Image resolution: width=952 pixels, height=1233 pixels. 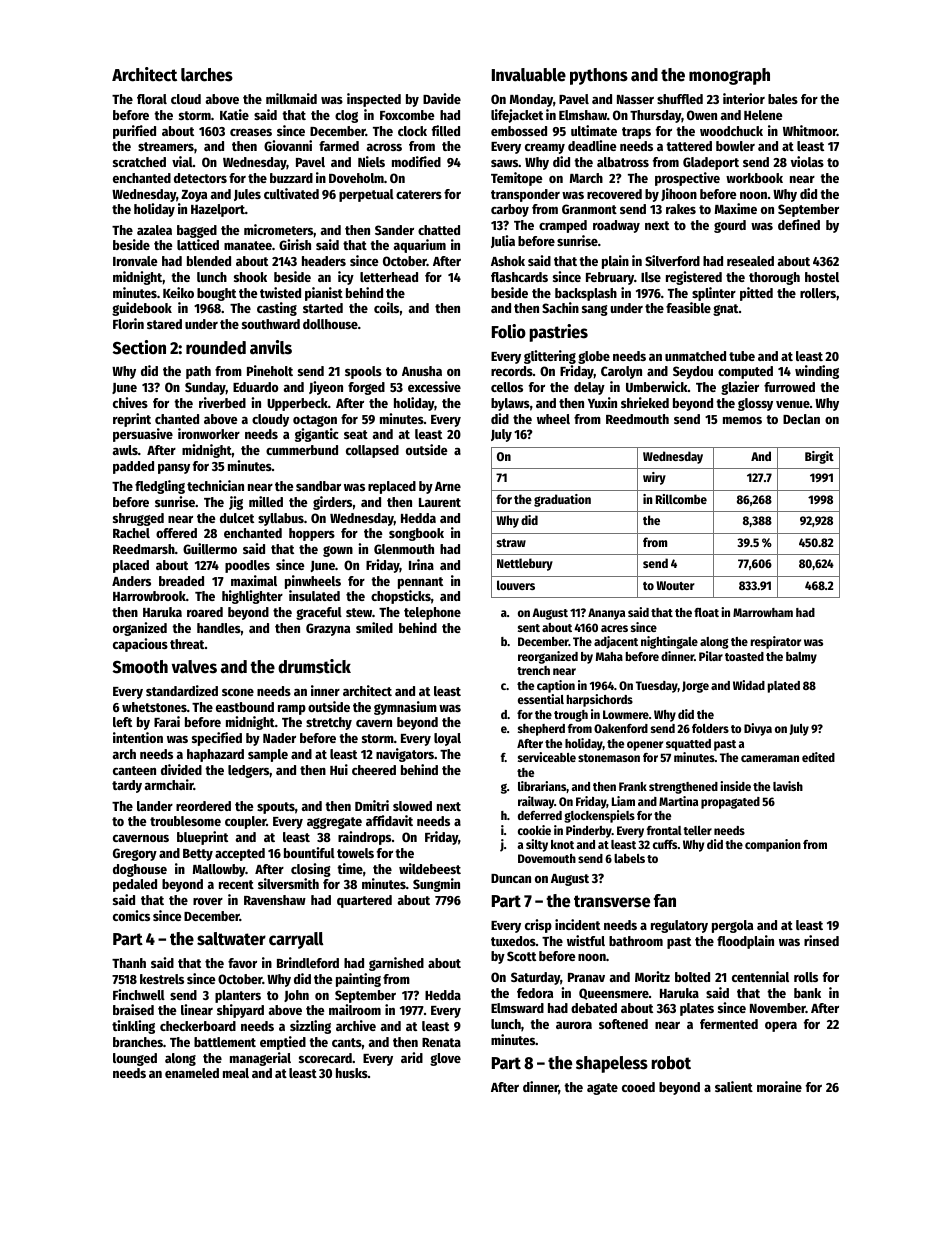 What do you see at coordinates (234, 114) in the screenshot?
I see `Katie` at bounding box center [234, 114].
